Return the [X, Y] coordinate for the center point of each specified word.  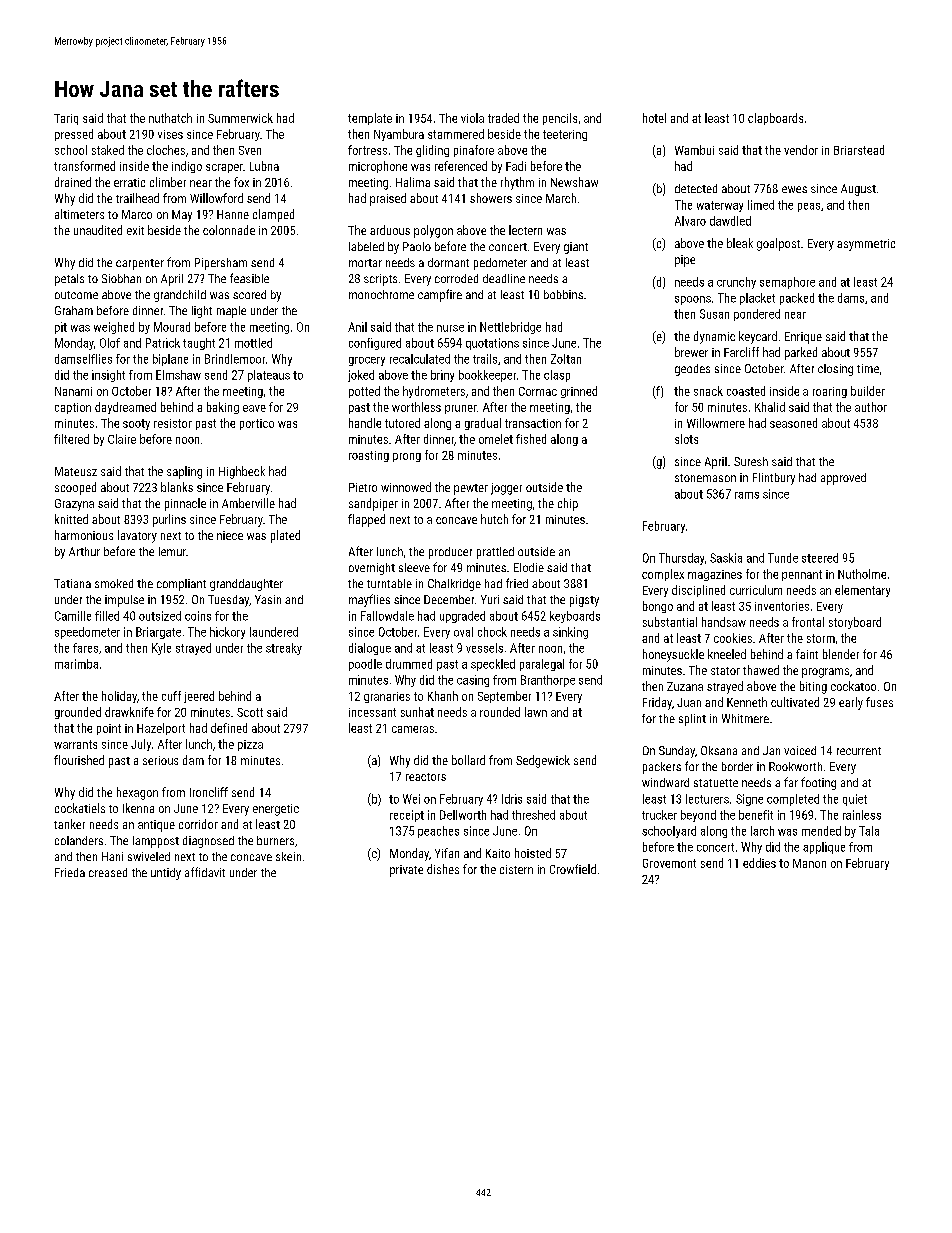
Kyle [161, 649]
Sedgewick [543, 761]
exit [135, 230]
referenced [461, 166]
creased [108, 872]
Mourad [172, 327]
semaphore [787, 283]
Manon [809, 863]
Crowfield [573, 869]
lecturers [707, 799]
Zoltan [566, 359]
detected [696, 188]
